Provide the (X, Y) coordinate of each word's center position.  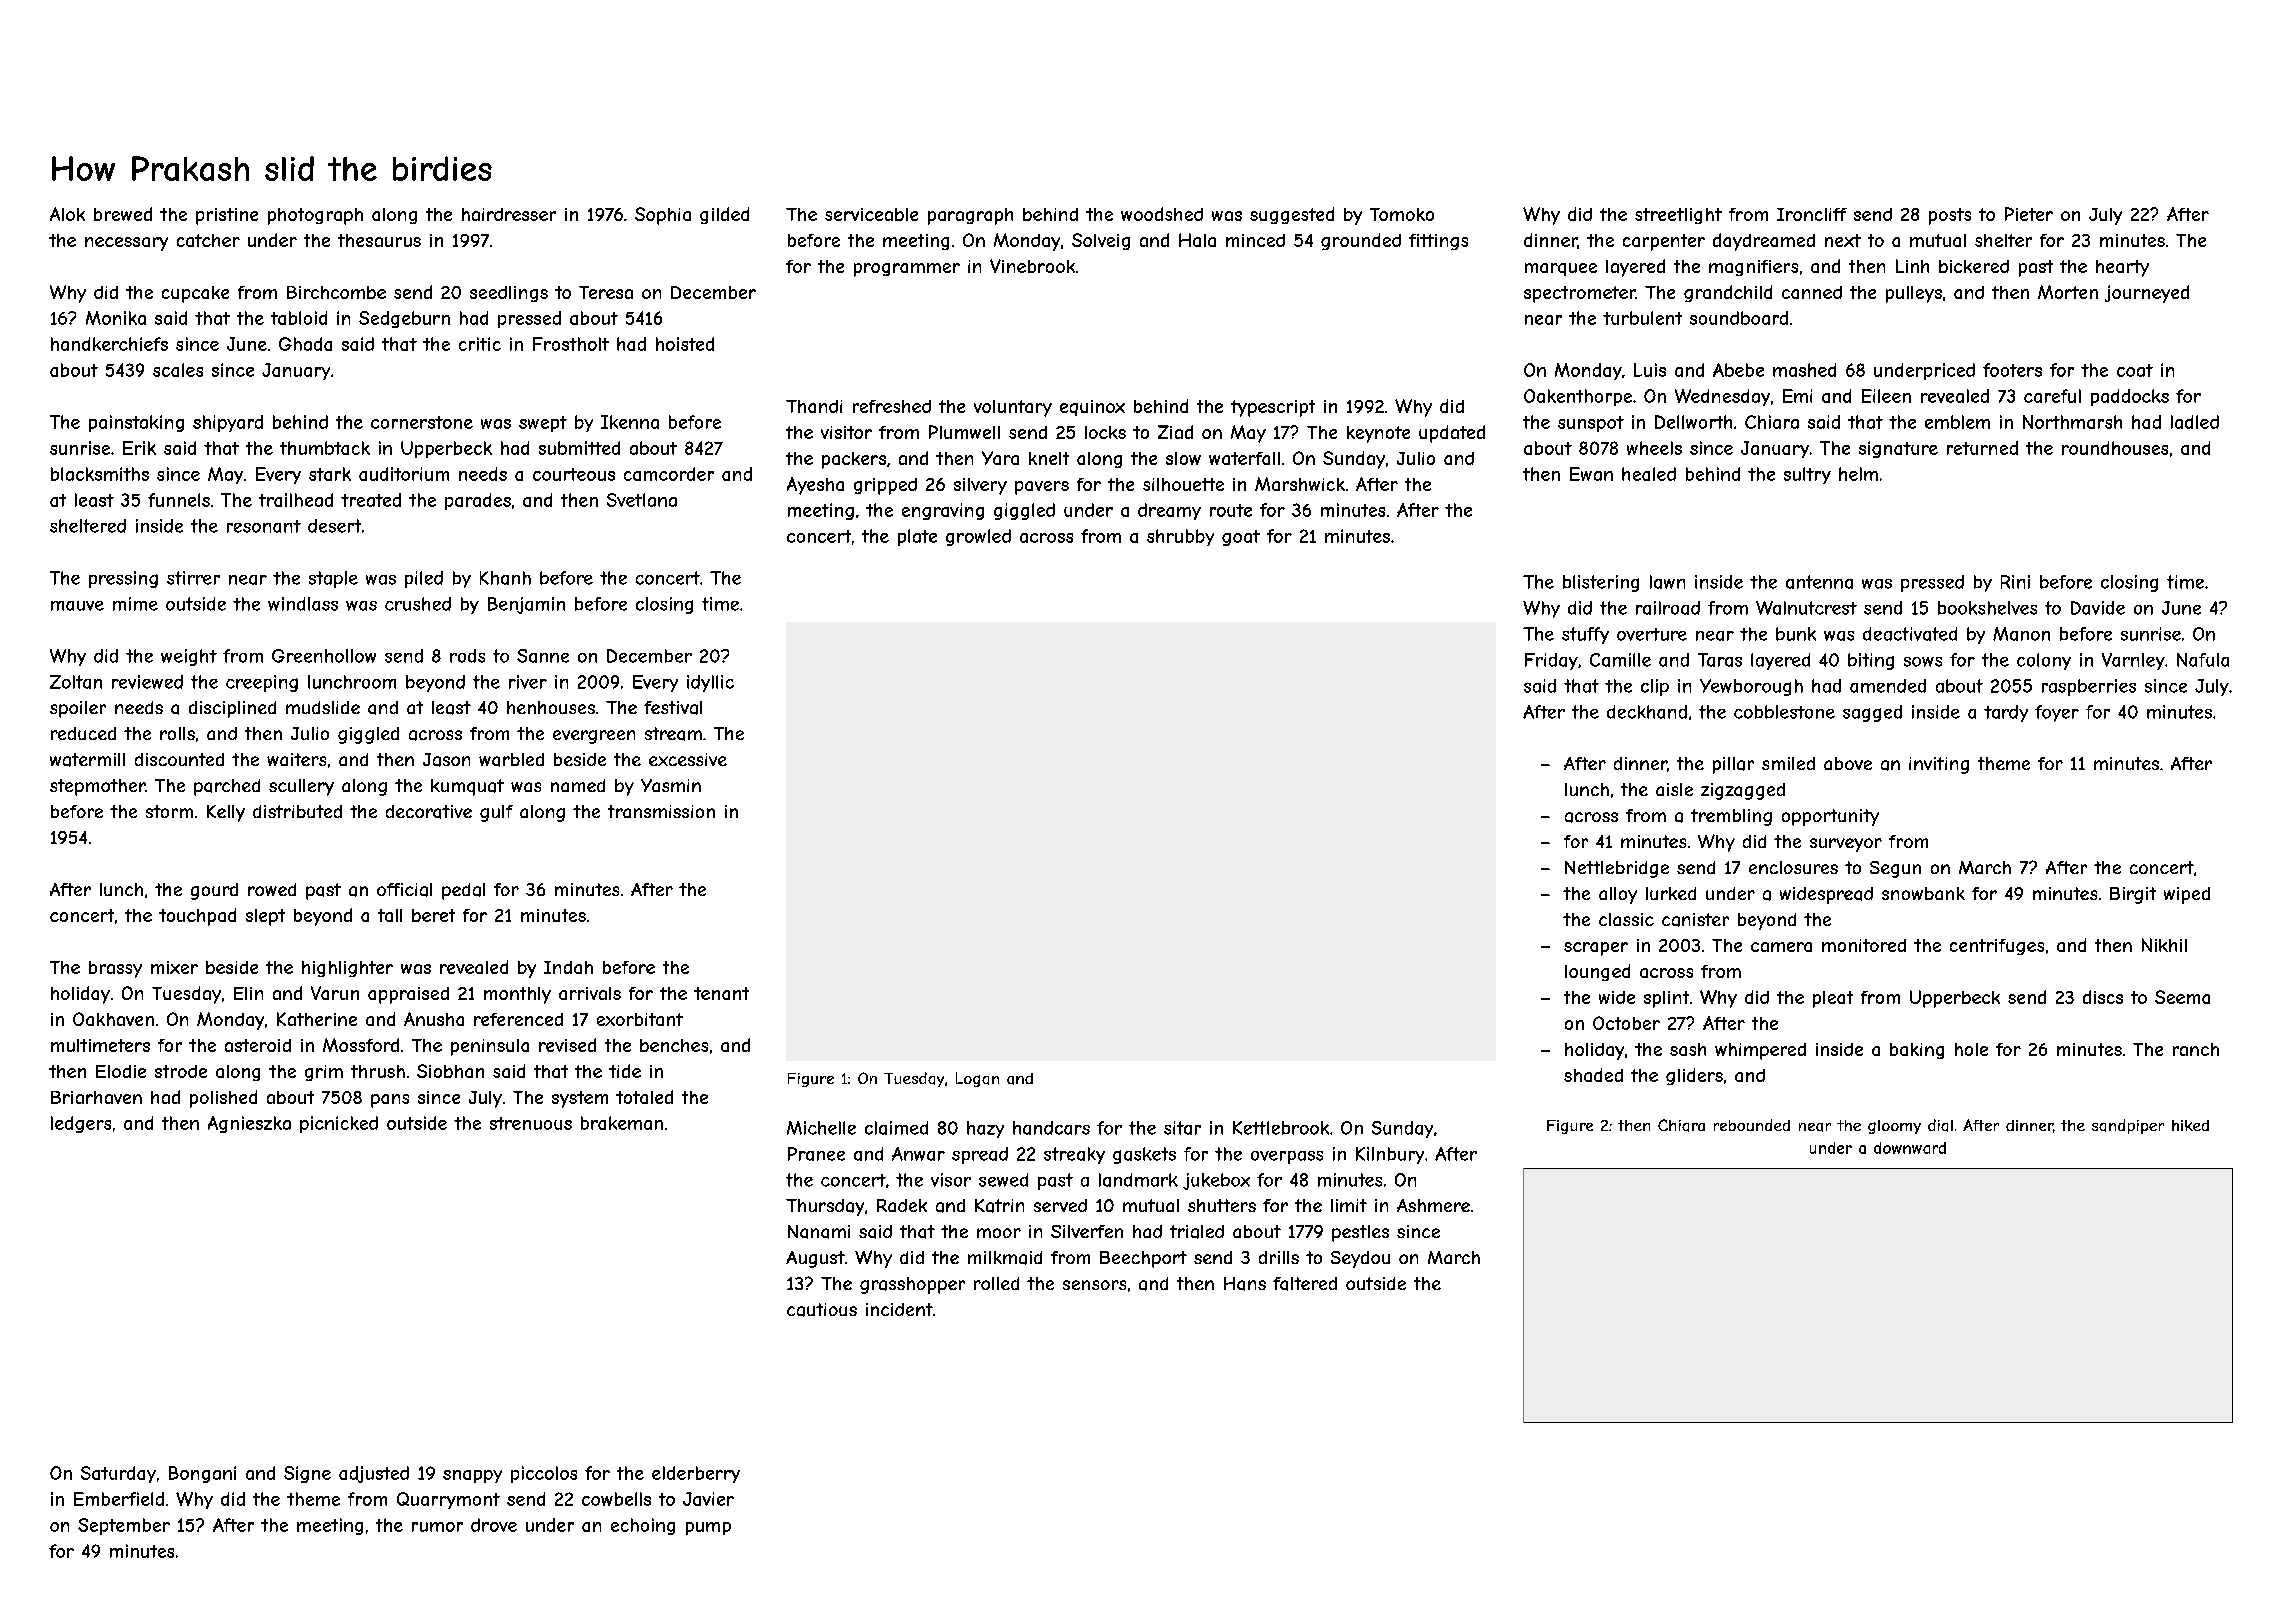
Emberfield (119, 1499)
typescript (1273, 408)
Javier (708, 1499)
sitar (1182, 1128)
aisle (1674, 789)
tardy (2006, 713)
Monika (116, 318)
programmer (907, 270)
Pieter (2029, 214)
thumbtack (325, 448)
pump (708, 1528)
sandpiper (2128, 1126)
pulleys (1914, 294)
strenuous (531, 1123)
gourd (214, 891)
